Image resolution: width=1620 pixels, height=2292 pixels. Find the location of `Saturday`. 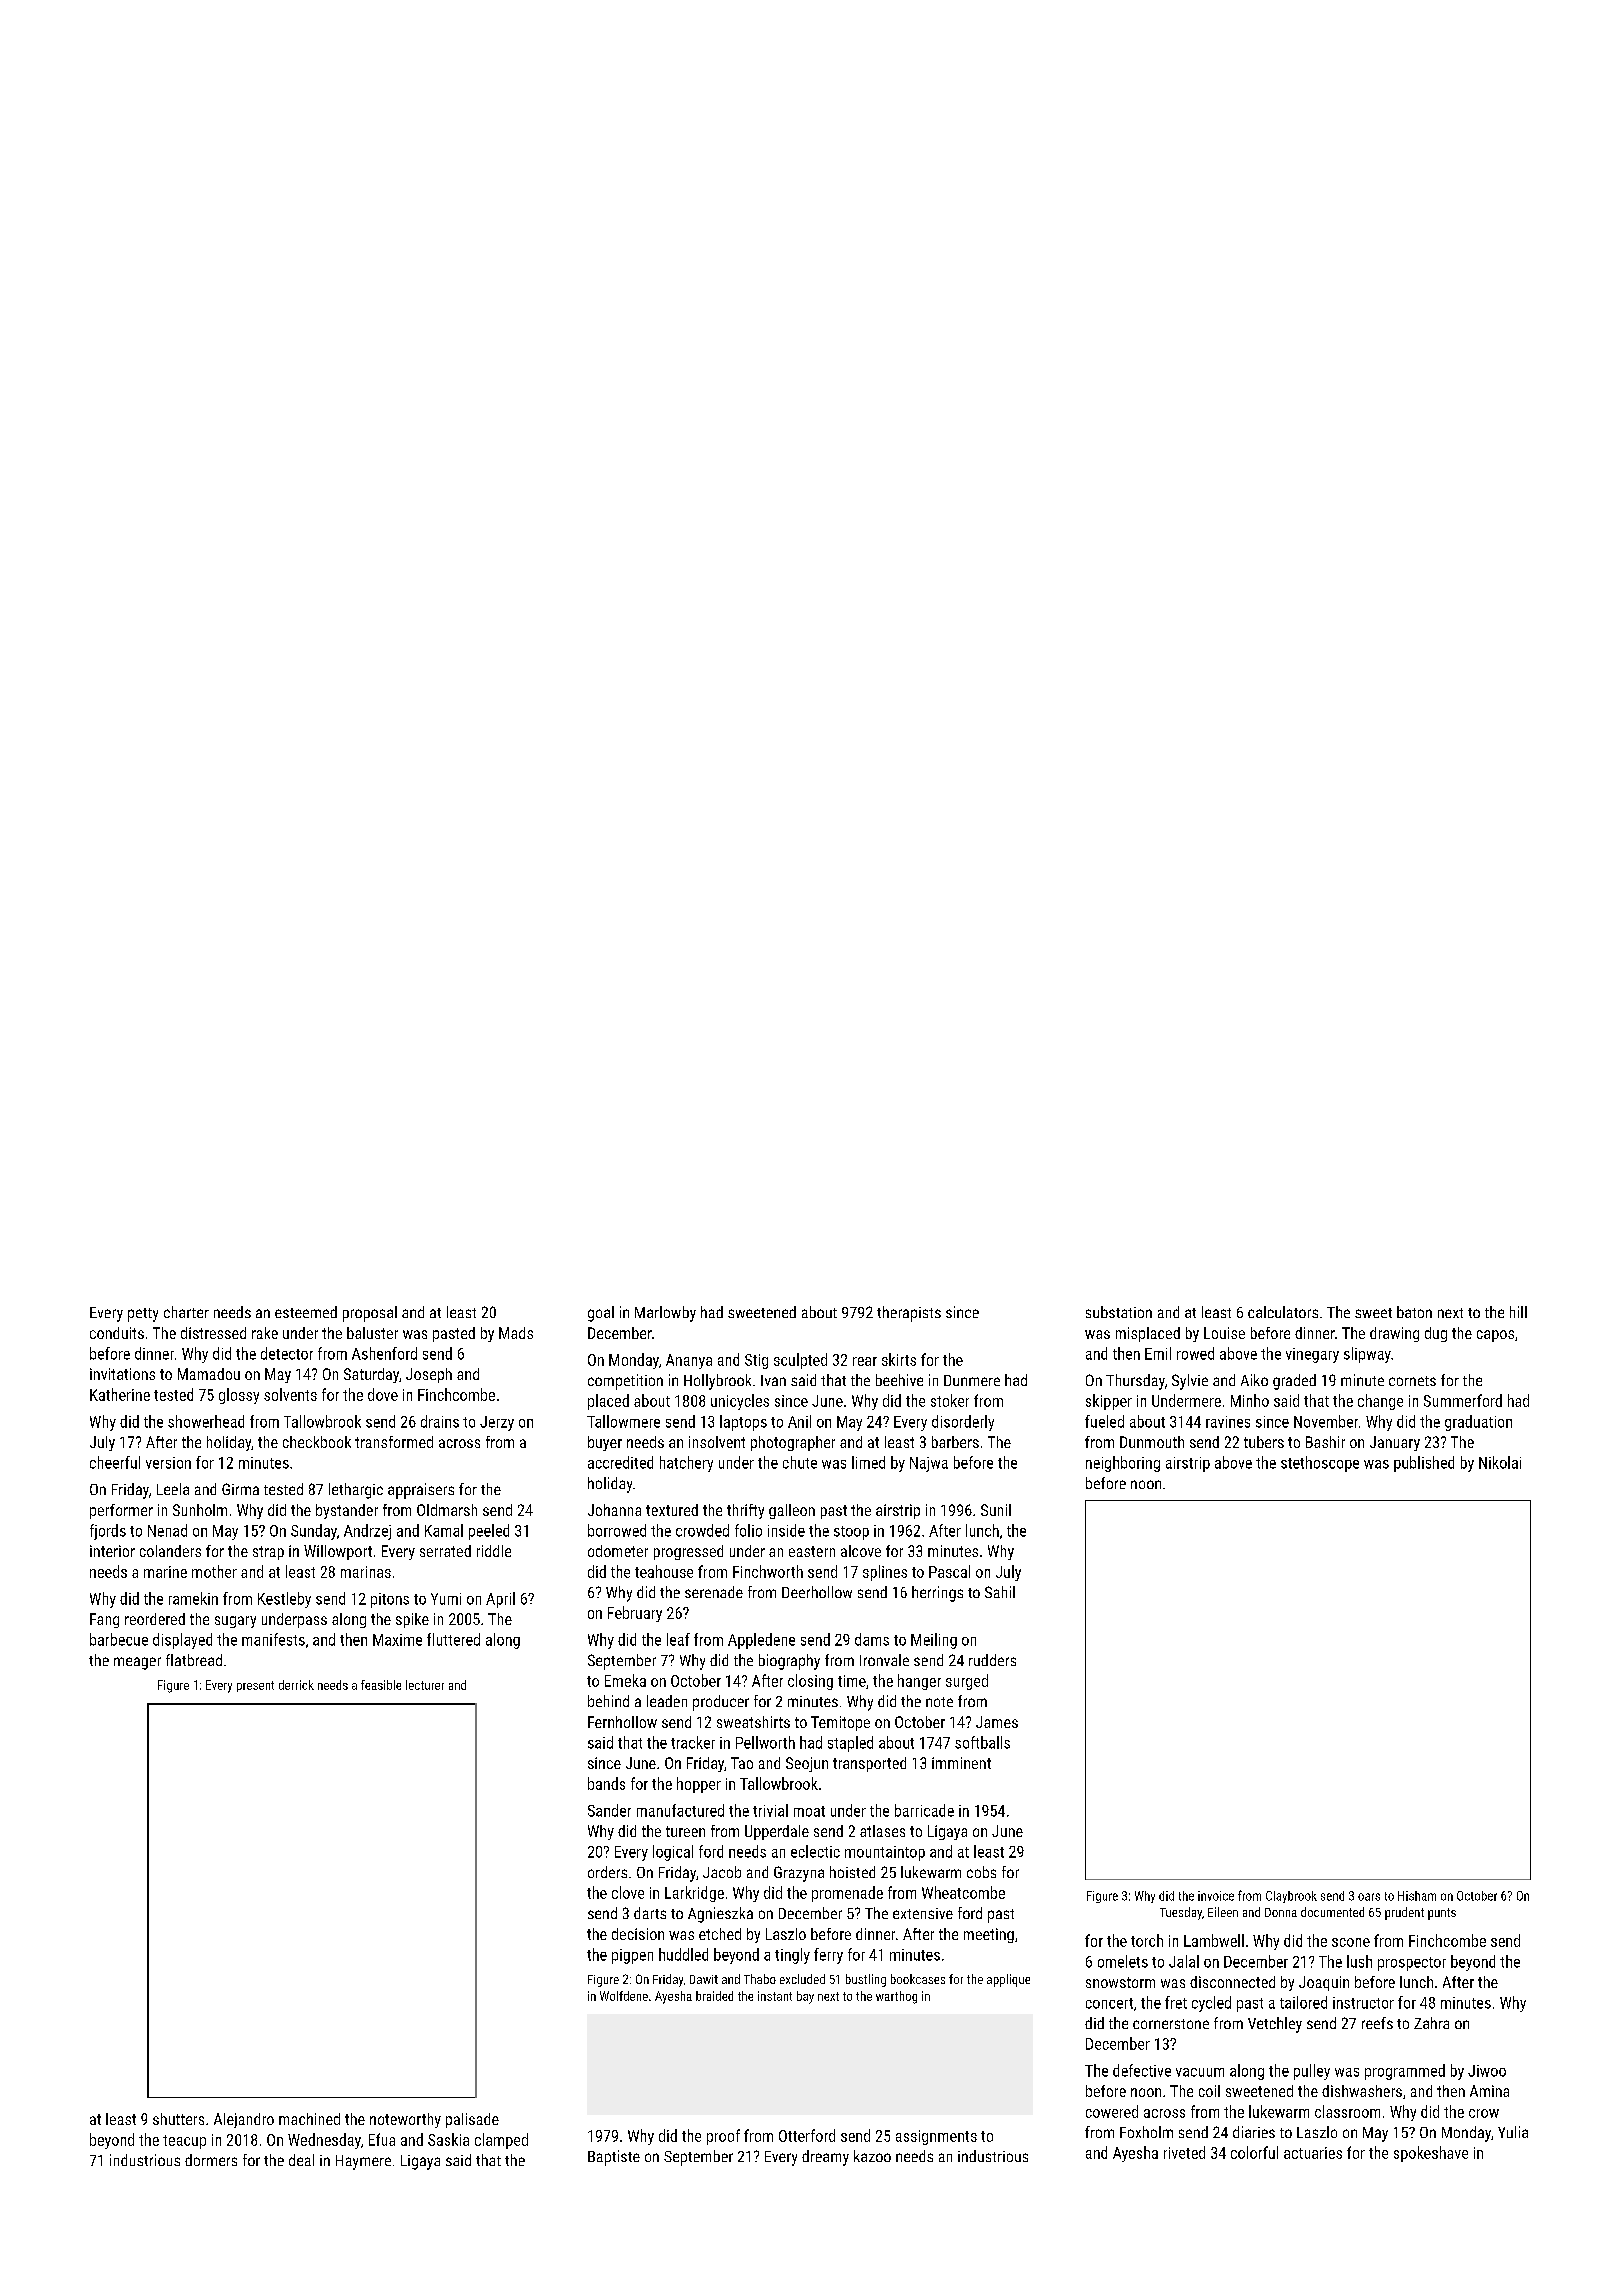

Saturday is located at coordinates (371, 1375).
